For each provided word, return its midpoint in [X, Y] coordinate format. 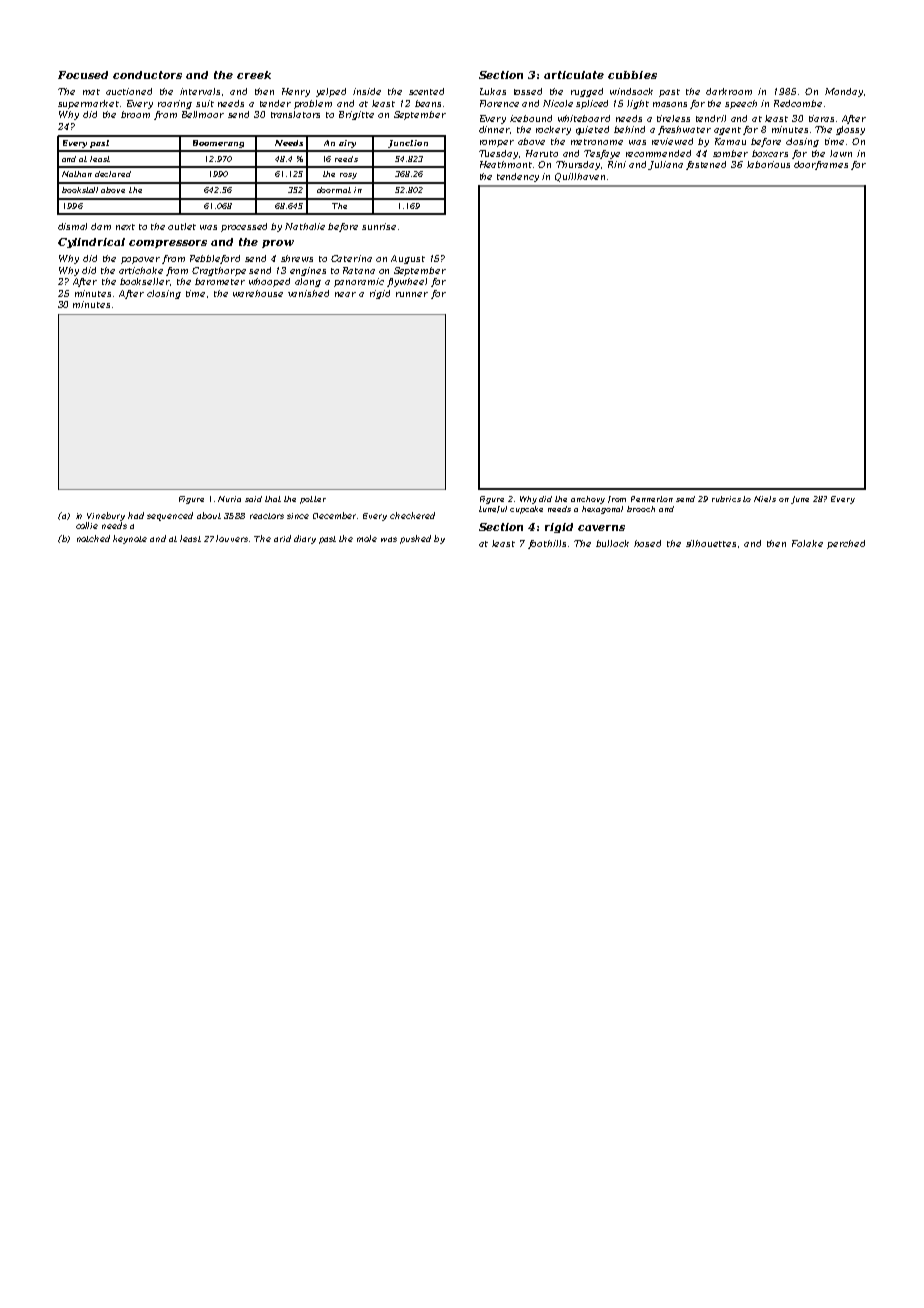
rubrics [726, 499]
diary [305, 539]
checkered [412, 515]
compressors [168, 244]
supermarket [88, 104]
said [253, 499]
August [408, 259]
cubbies [632, 75]
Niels [765, 499]
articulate [574, 75]
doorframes [821, 165]
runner [412, 294]
